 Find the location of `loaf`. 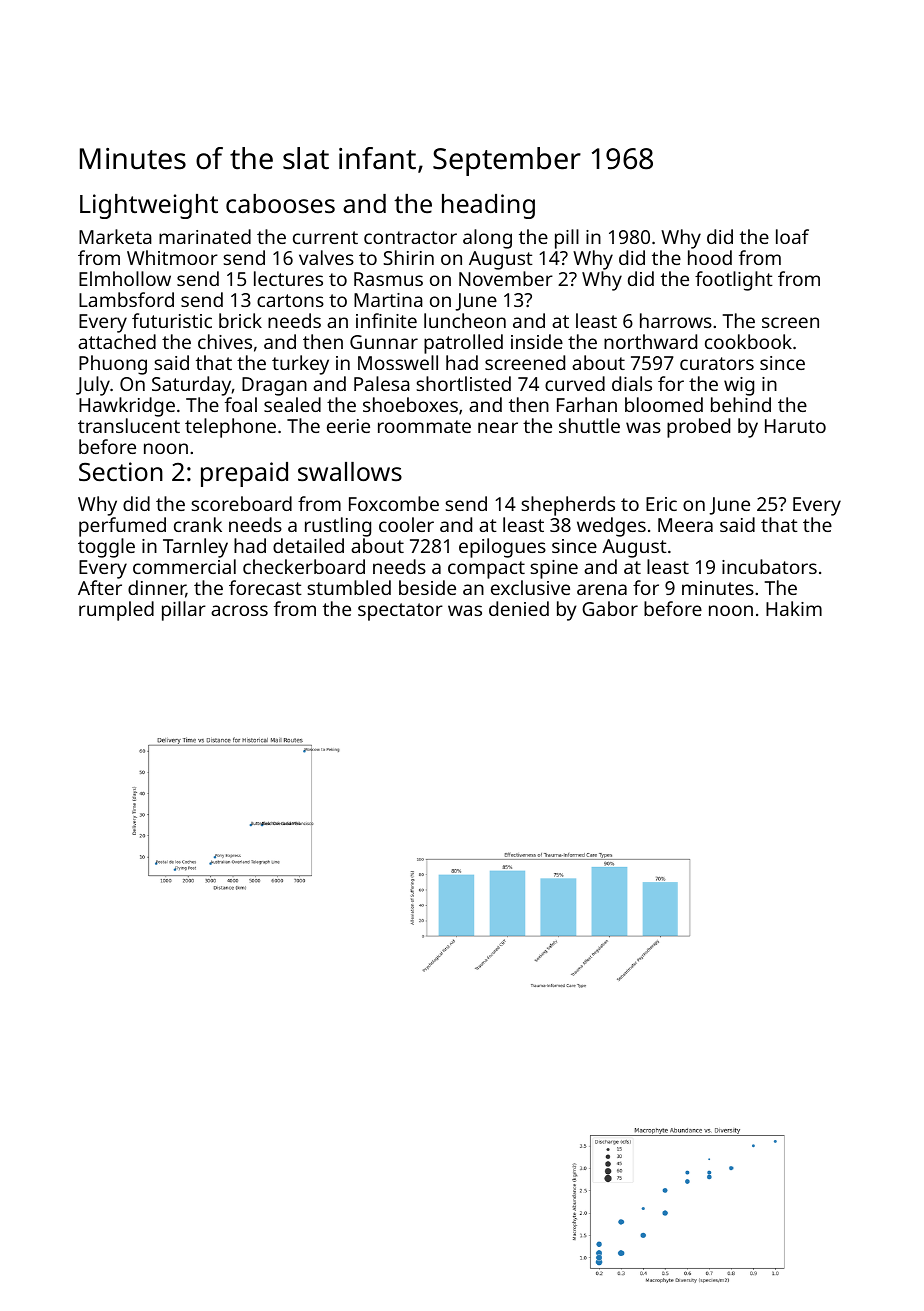

loaf is located at coordinates (792, 236).
